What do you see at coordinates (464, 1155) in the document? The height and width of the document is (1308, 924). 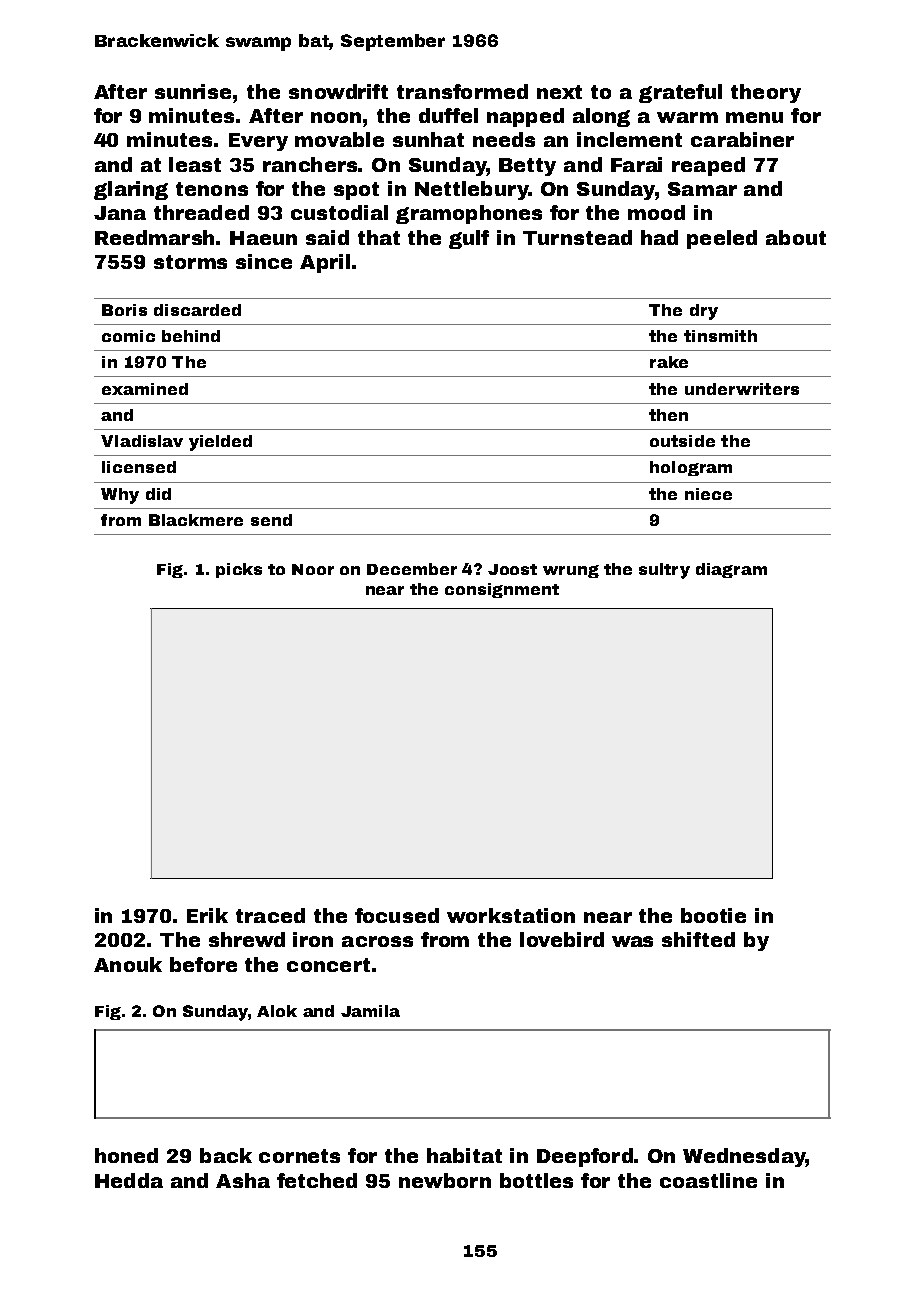 I see `habitat` at bounding box center [464, 1155].
